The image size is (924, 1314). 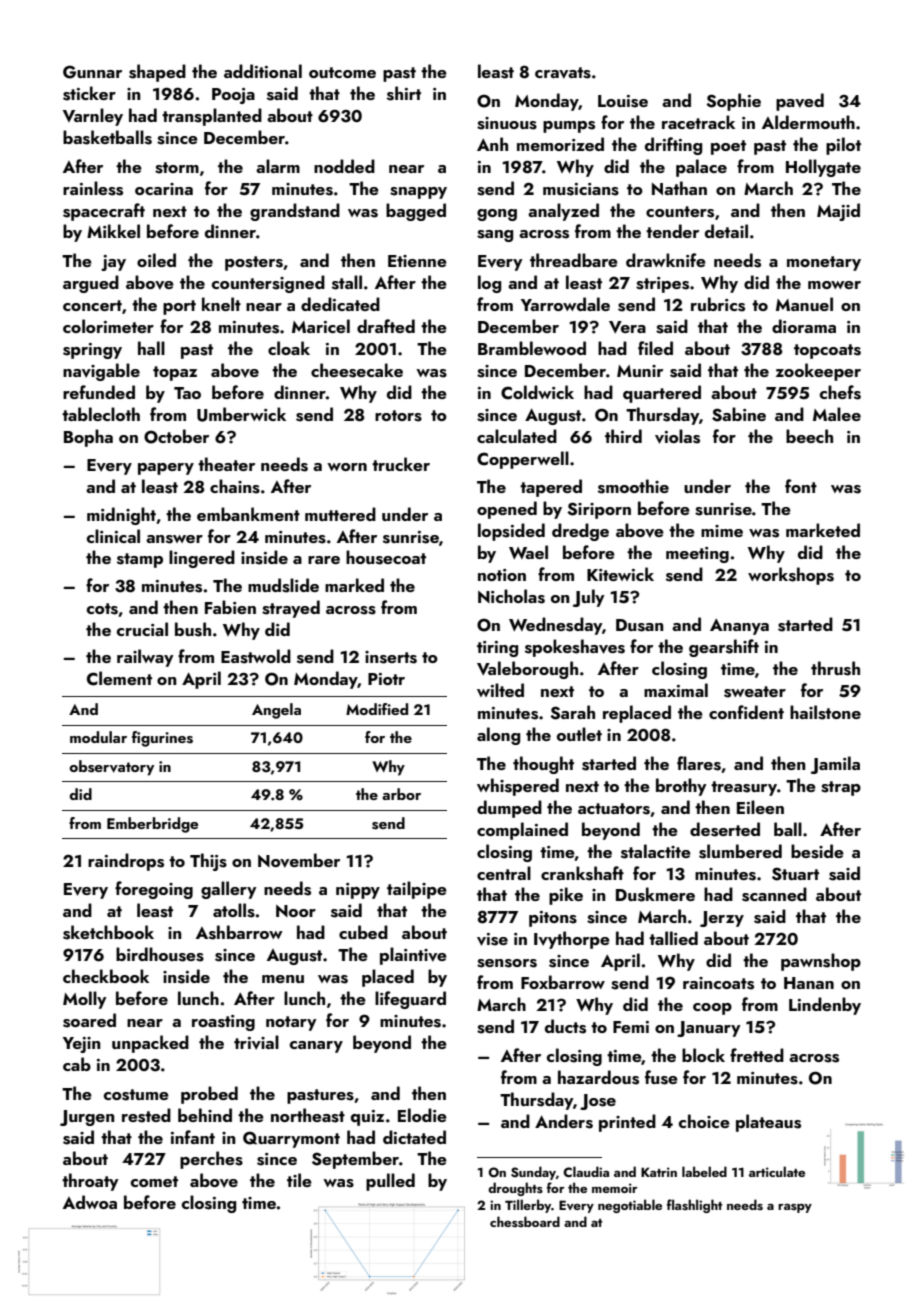 What do you see at coordinates (106, 976) in the screenshot?
I see `checkbook` at bounding box center [106, 976].
